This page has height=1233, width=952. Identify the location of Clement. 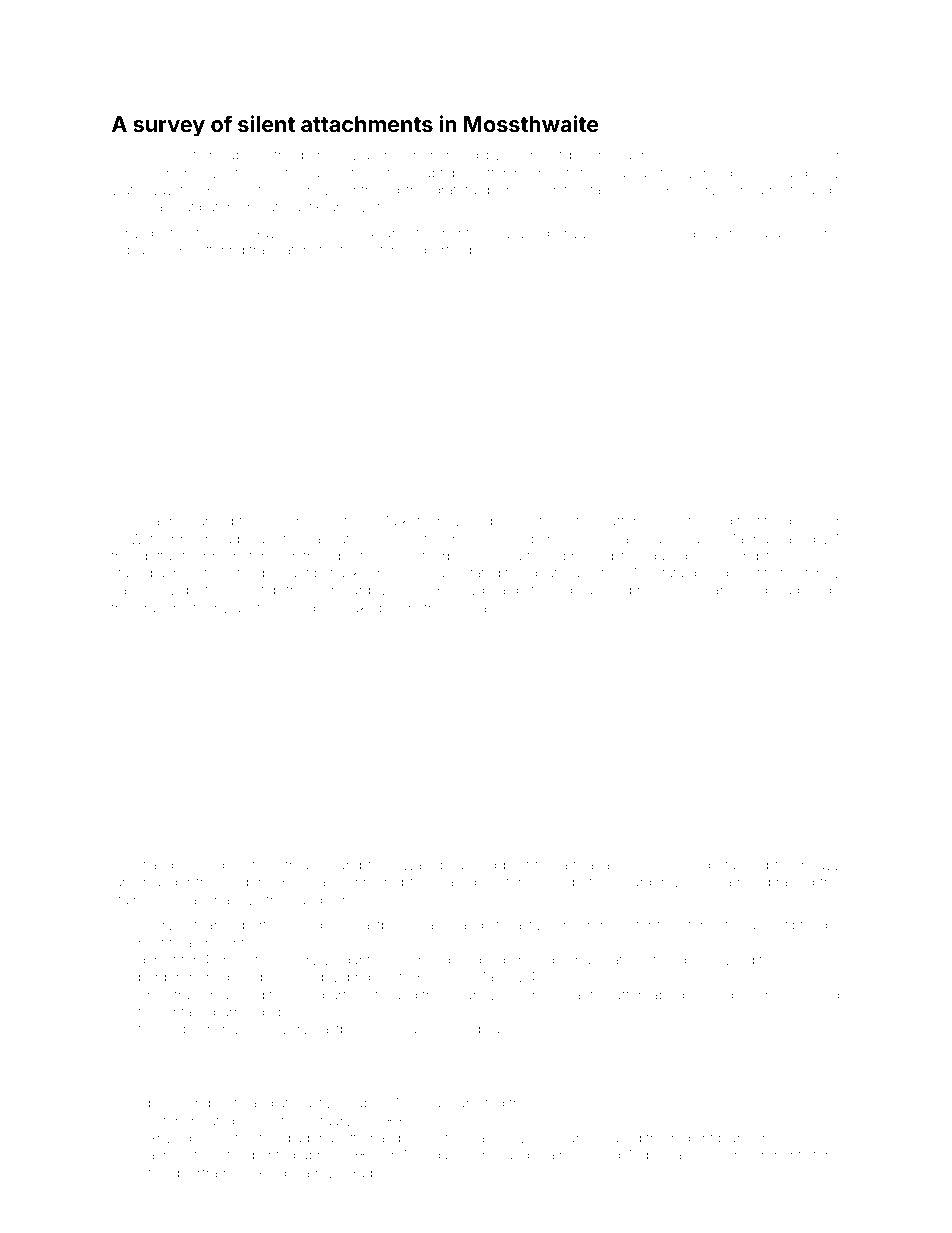
(535, 154).
